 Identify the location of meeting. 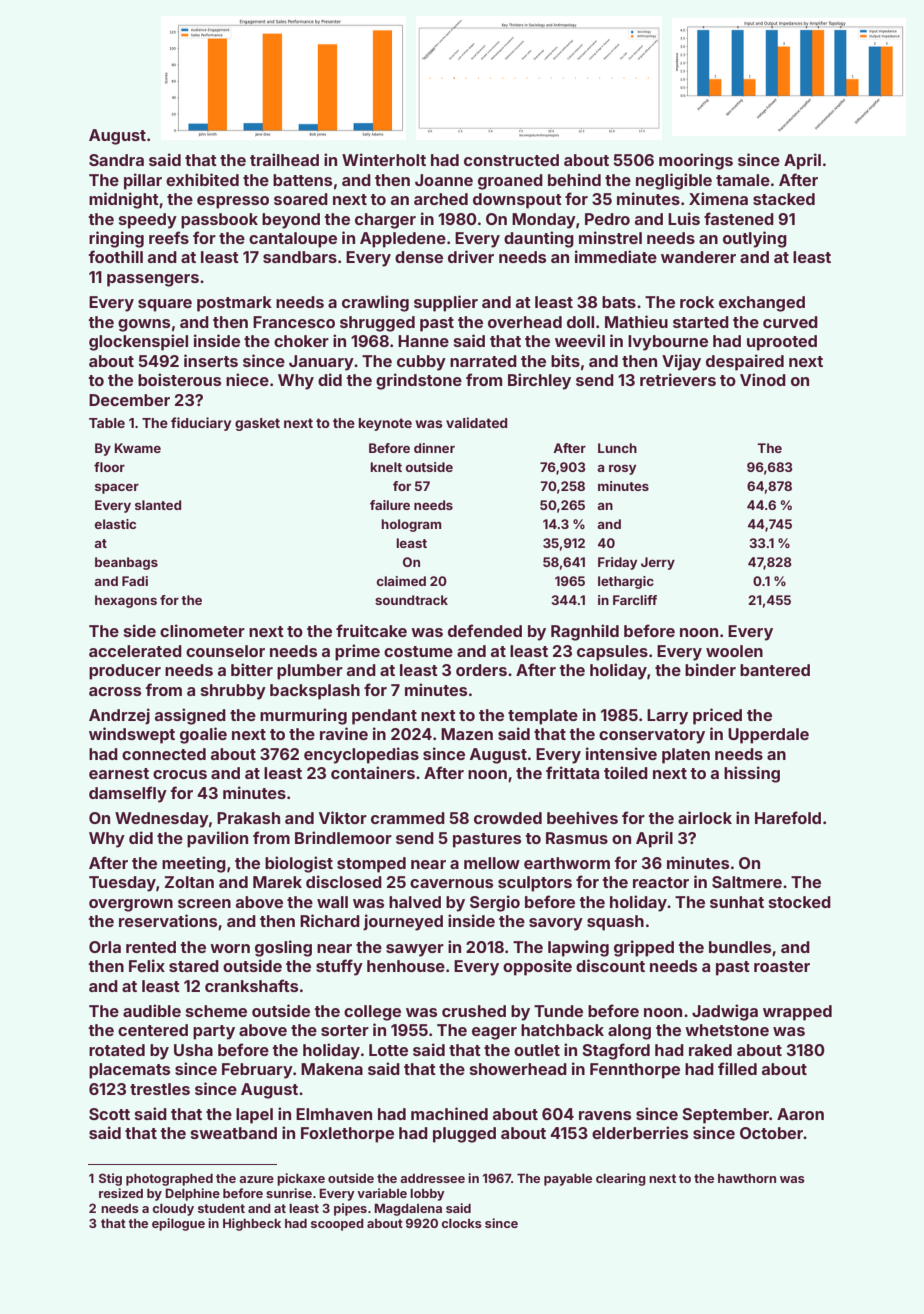
(194, 864).
